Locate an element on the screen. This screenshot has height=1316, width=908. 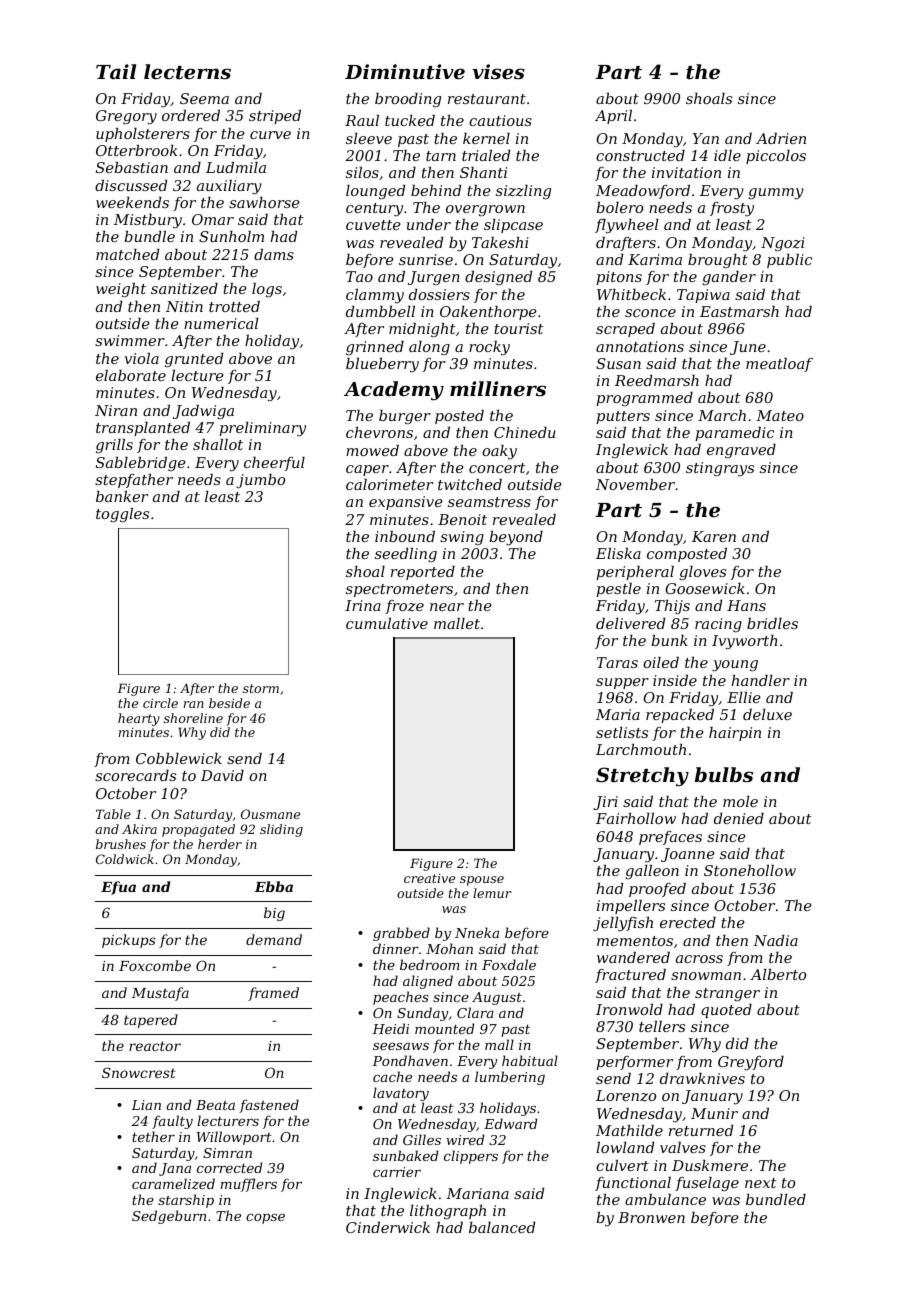
April is located at coordinates (613, 117).
